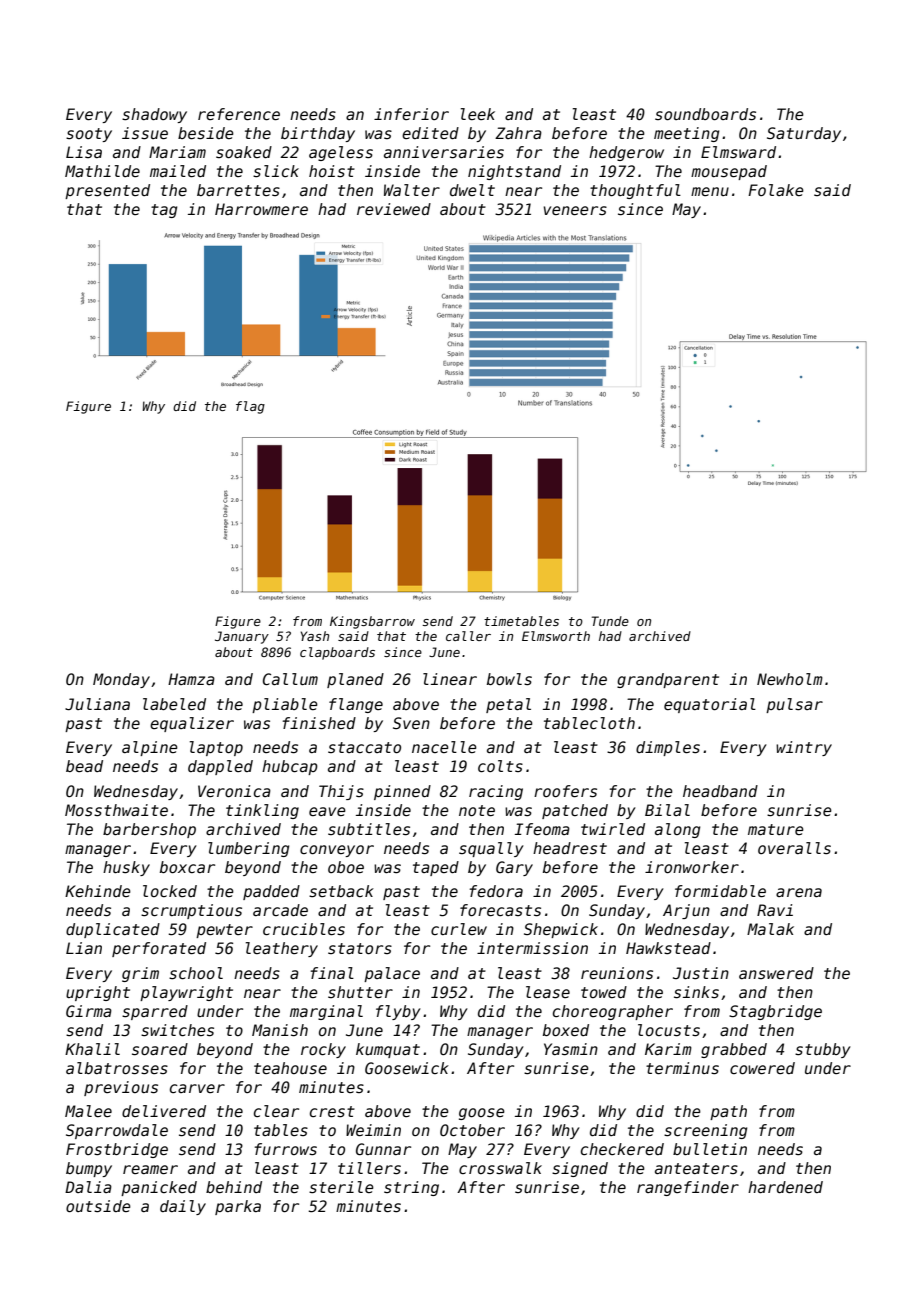 This document has height=1308, width=924. What do you see at coordinates (575, 210) in the document?
I see `veneers` at bounding box center [575, 210].
